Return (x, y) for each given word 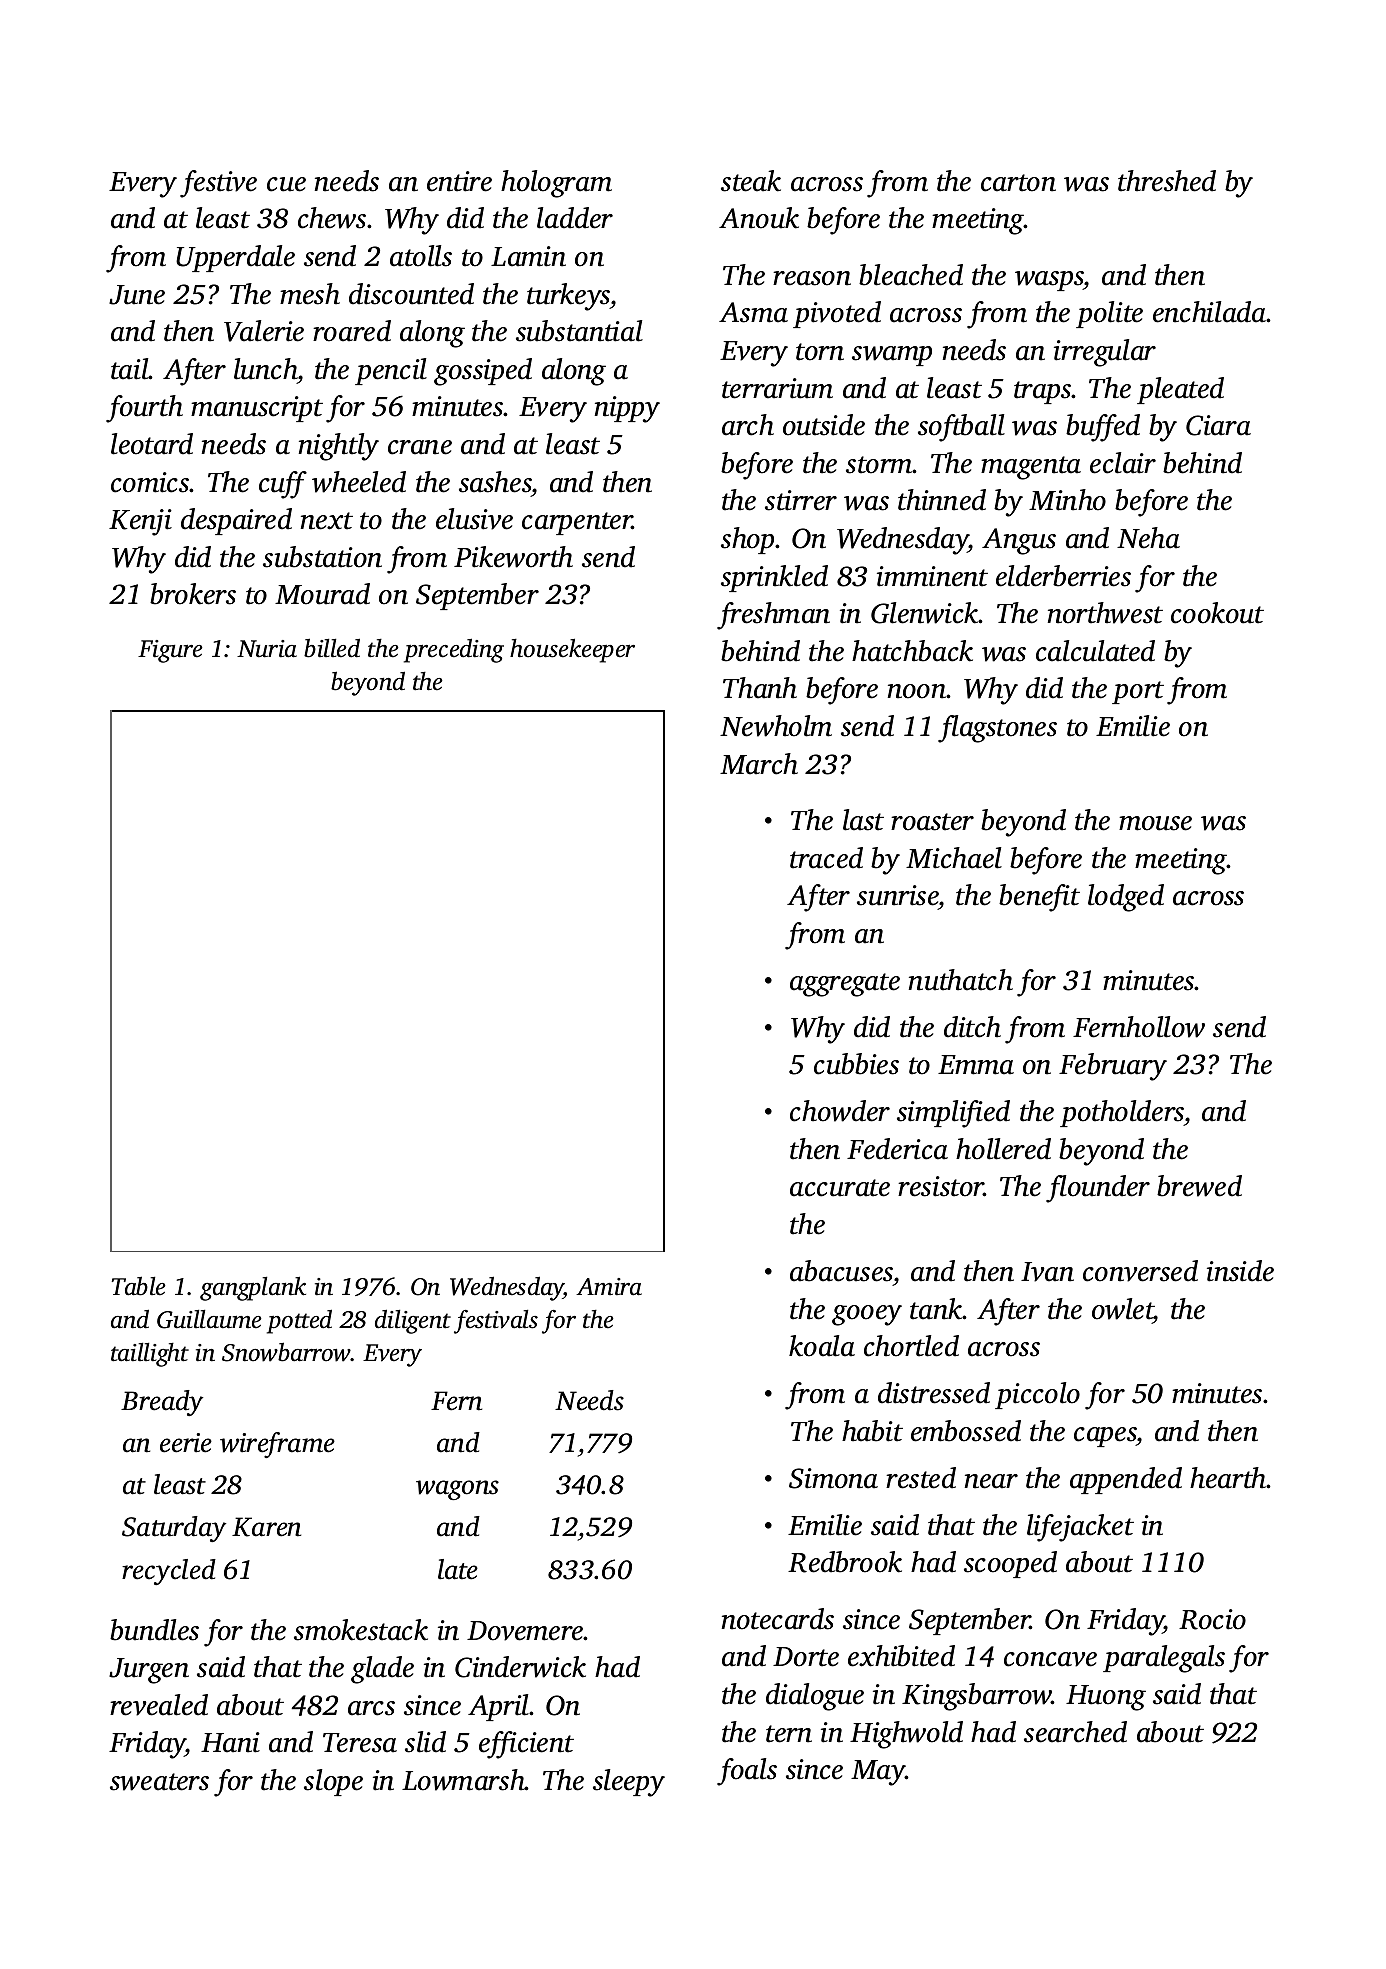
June (137, 295)
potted (299, 1321)
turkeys (568, 297)
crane (420, 447)
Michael (954, 858)
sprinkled (774, 578)
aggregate (845, 985)
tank (936, 1309)
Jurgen (149, 1671)
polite (1109, 314)
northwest (1105, 613)
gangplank (253, 1288)
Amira (609, 1287)
